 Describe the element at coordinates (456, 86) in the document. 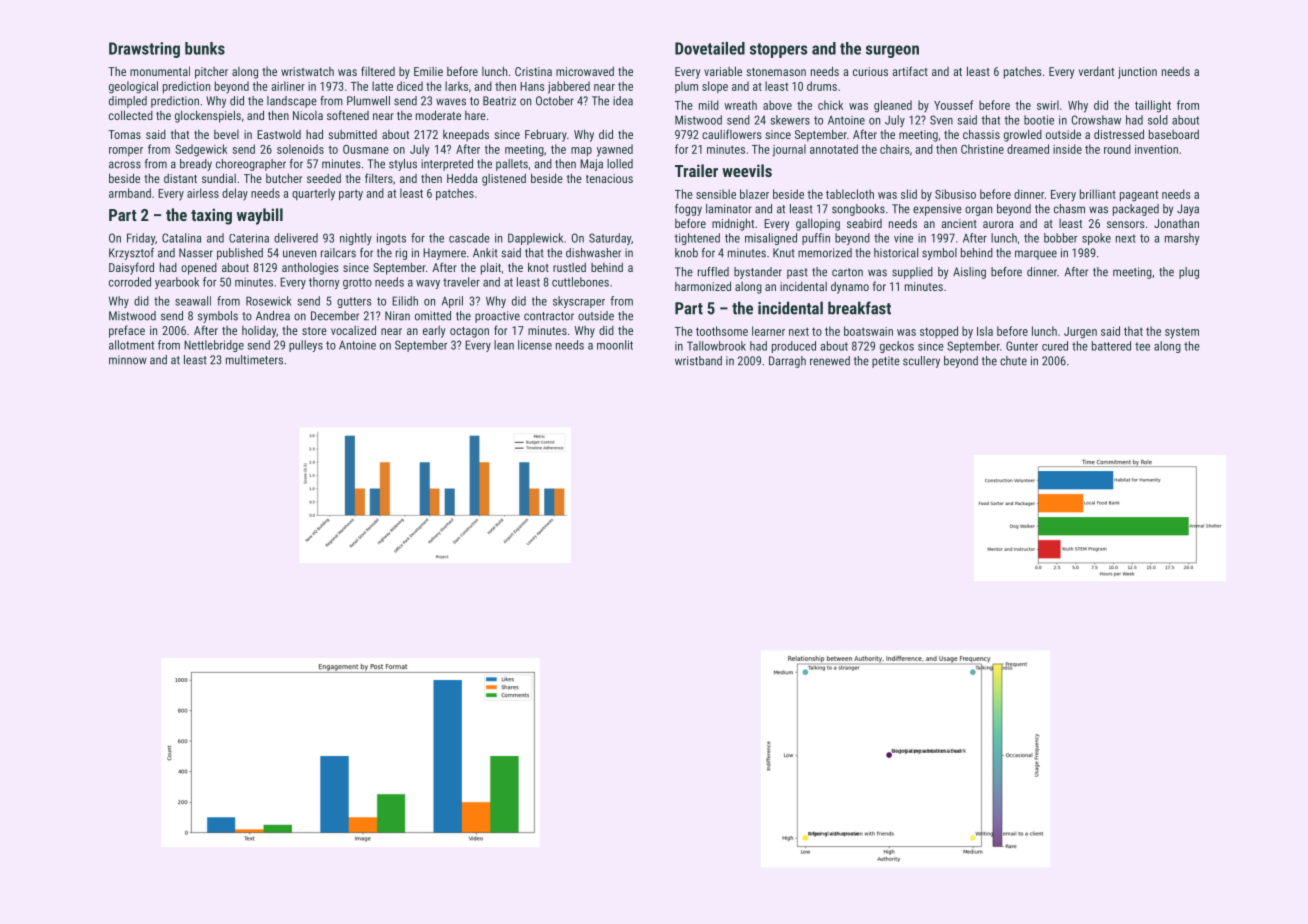

I see `larks` at that location.
